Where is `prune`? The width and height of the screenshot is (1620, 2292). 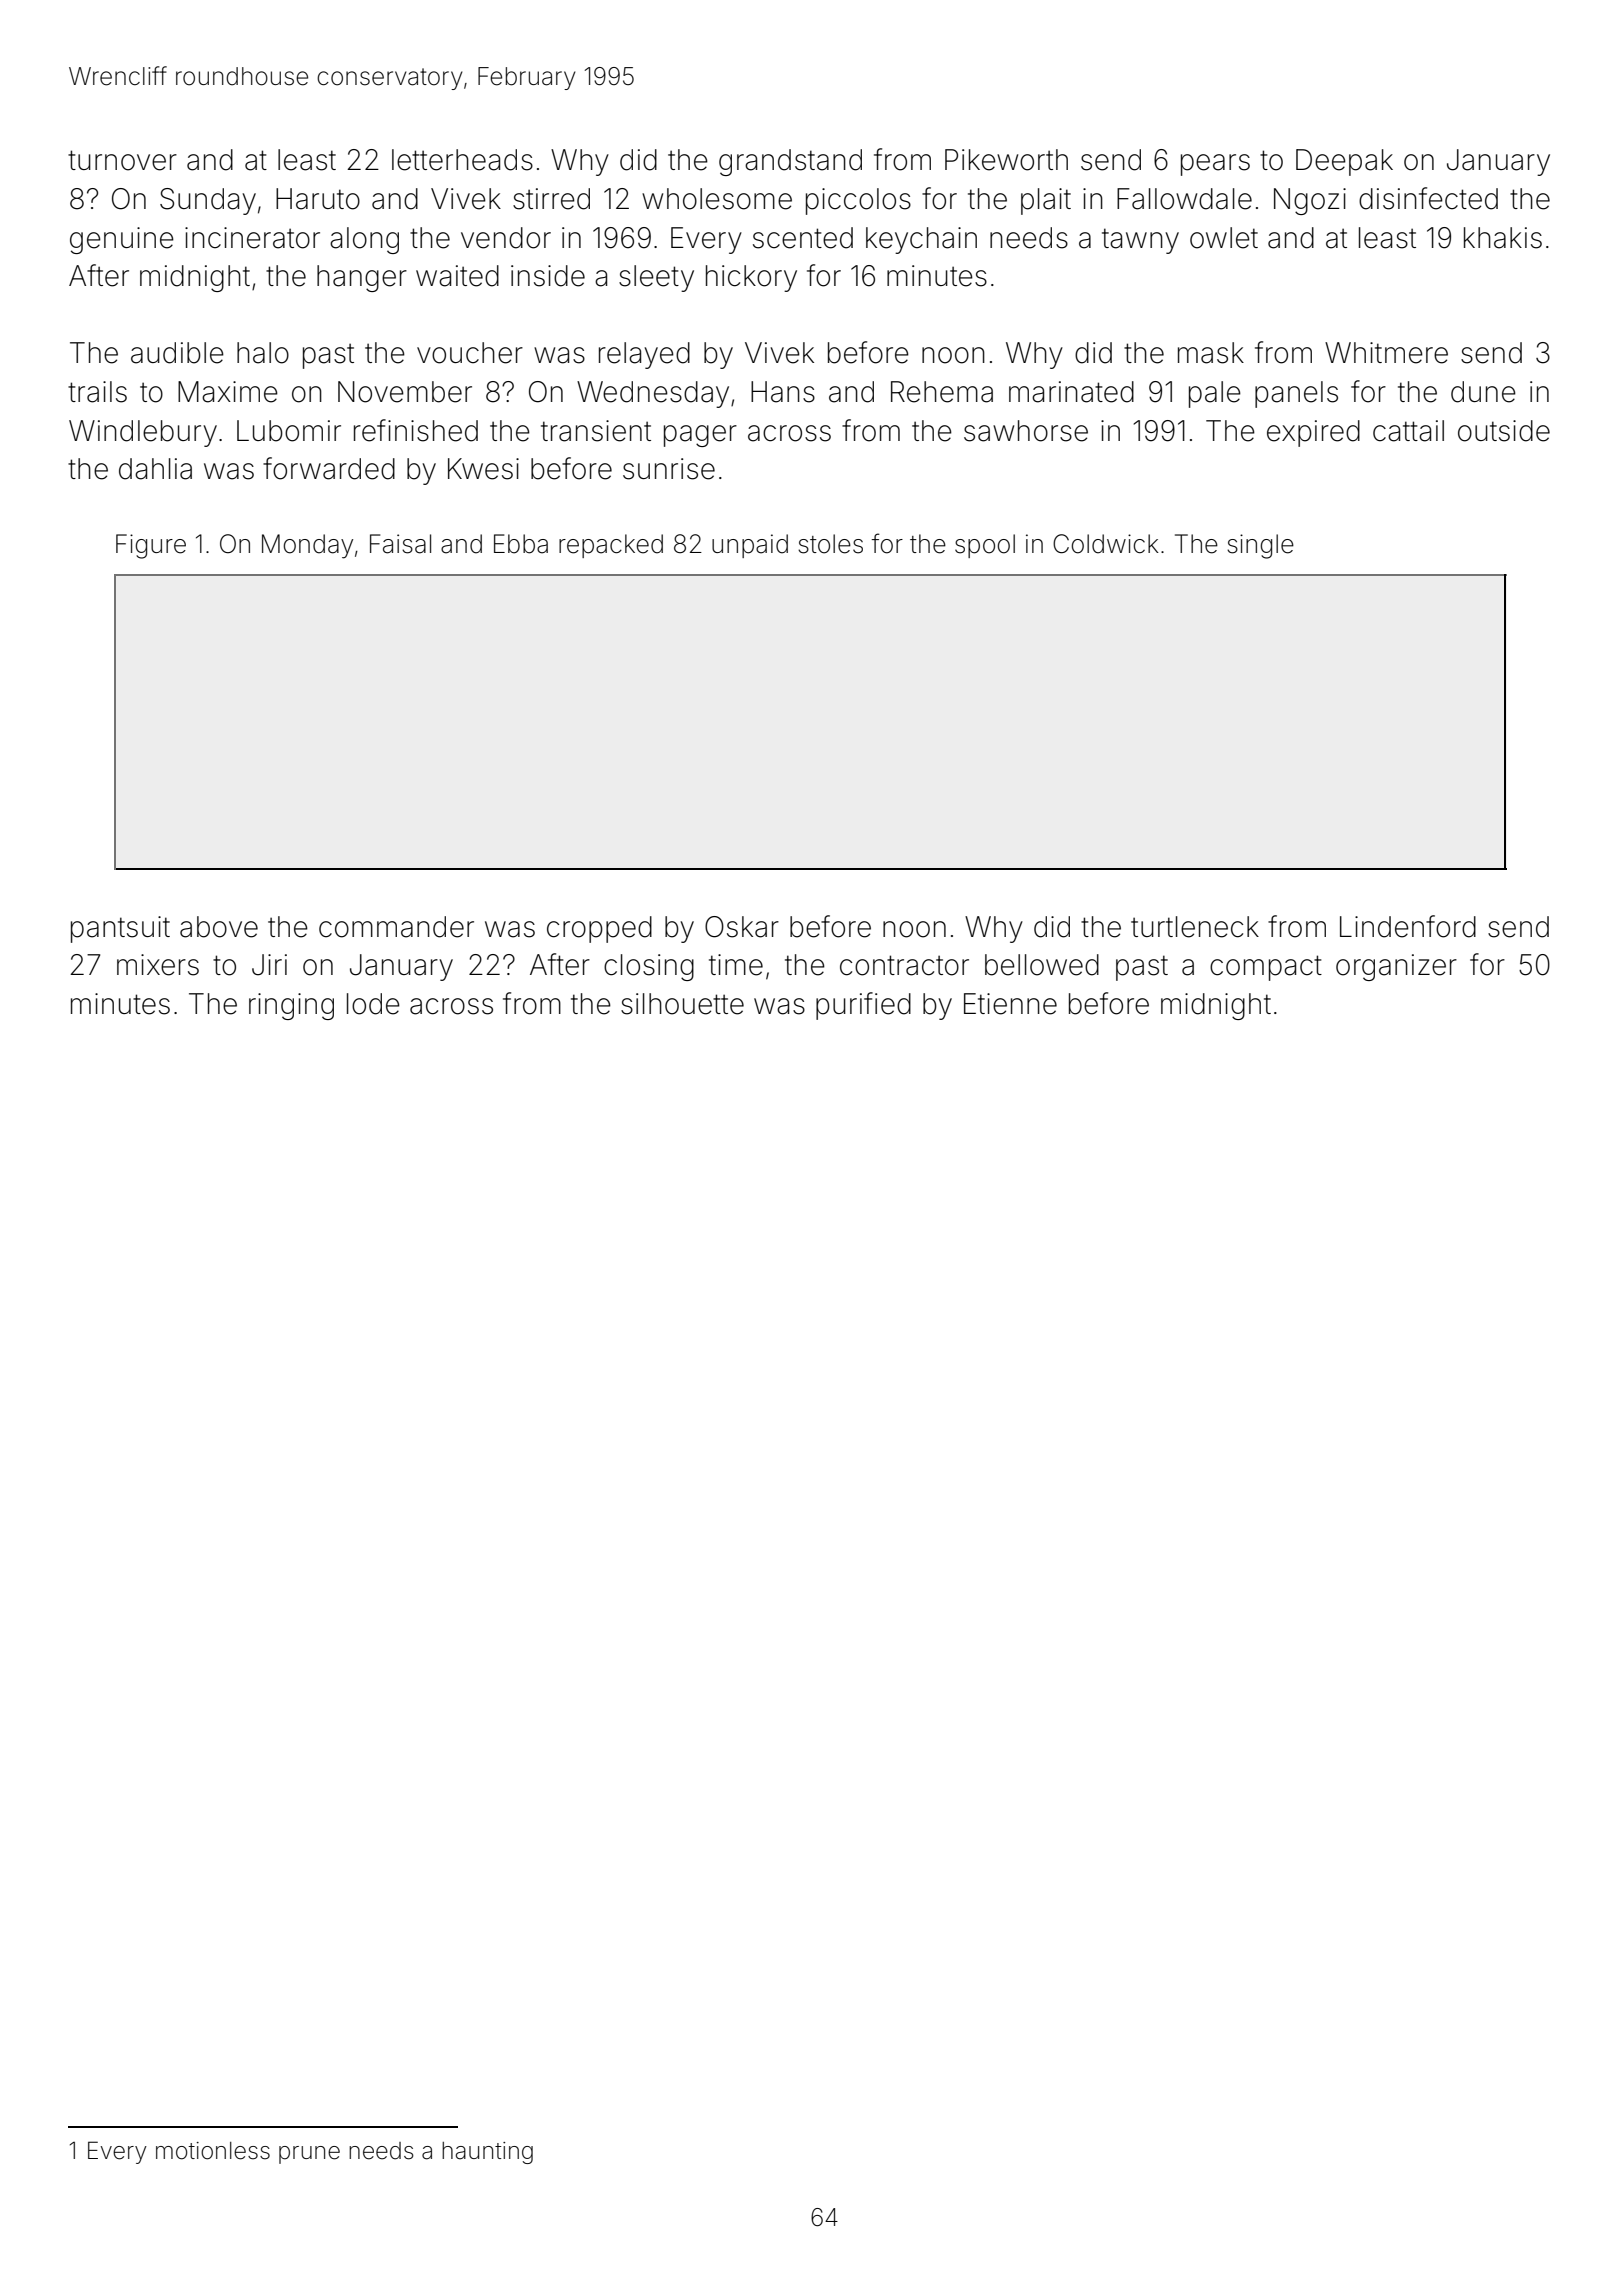 prune is located at coordinates (309, 2155).
